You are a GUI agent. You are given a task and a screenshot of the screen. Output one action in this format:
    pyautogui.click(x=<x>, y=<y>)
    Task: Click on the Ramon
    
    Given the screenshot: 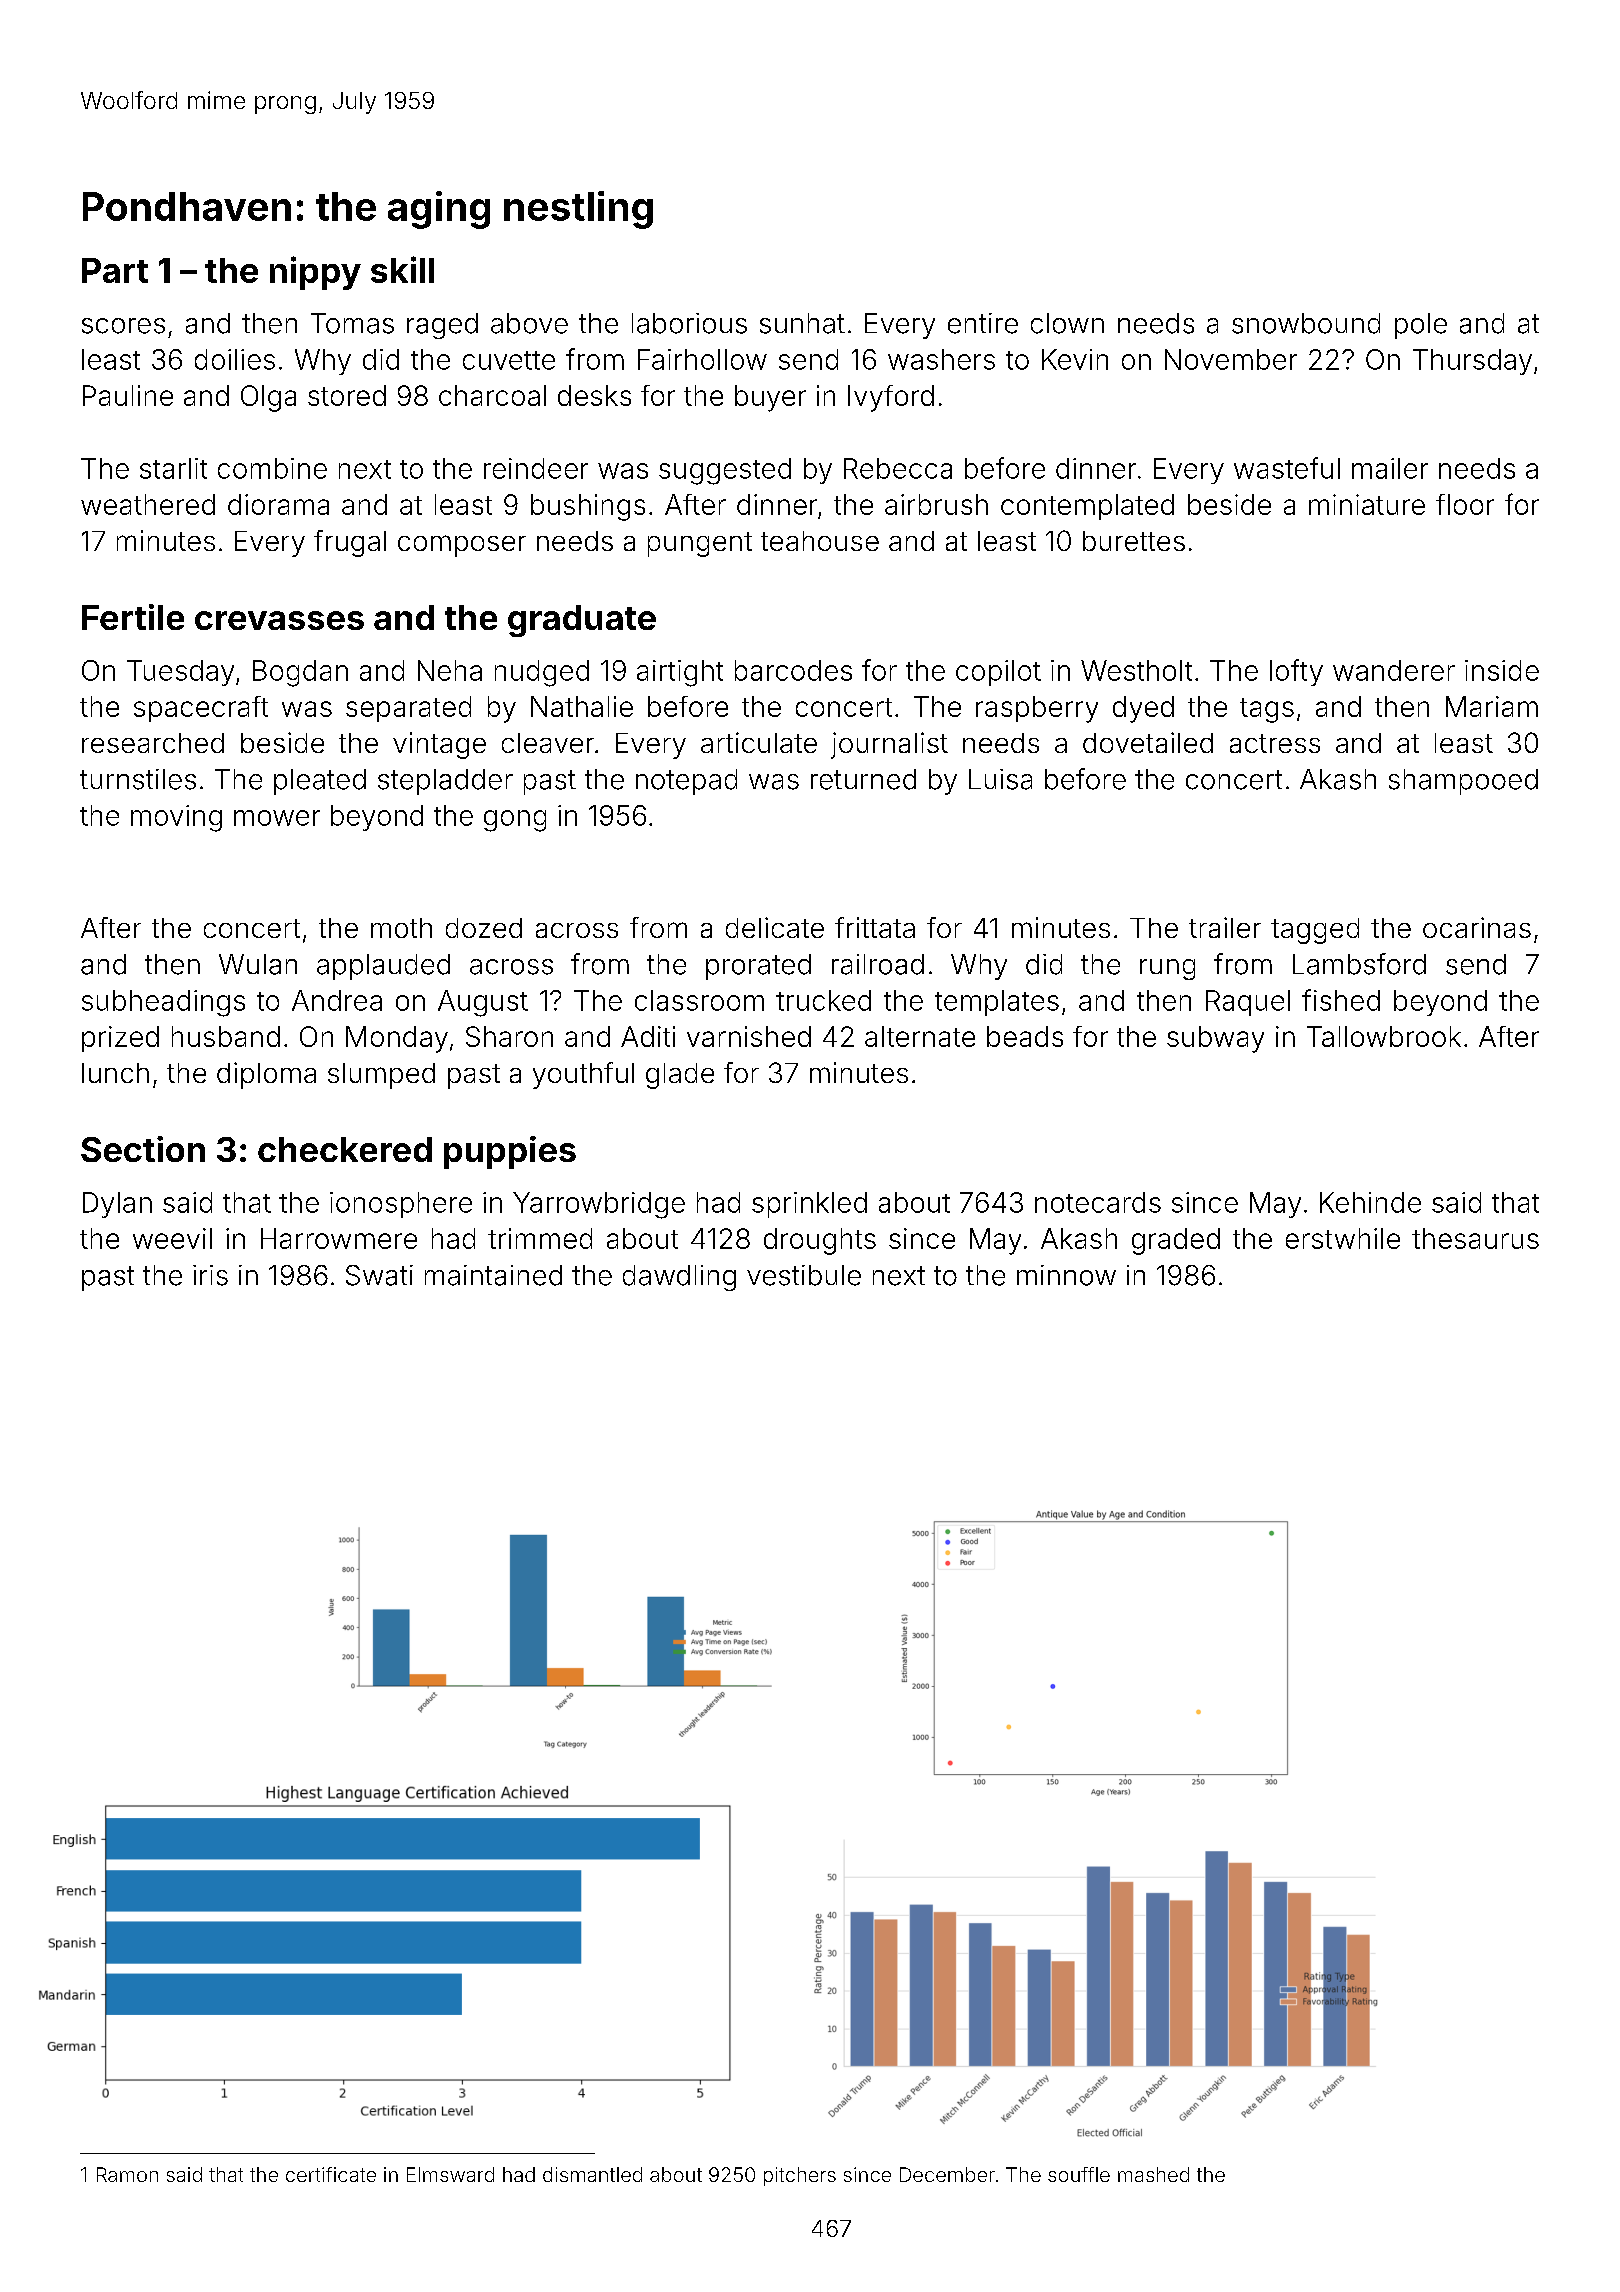 What is the action you would take?
    pyautogui.click(x=127, y=2174)
